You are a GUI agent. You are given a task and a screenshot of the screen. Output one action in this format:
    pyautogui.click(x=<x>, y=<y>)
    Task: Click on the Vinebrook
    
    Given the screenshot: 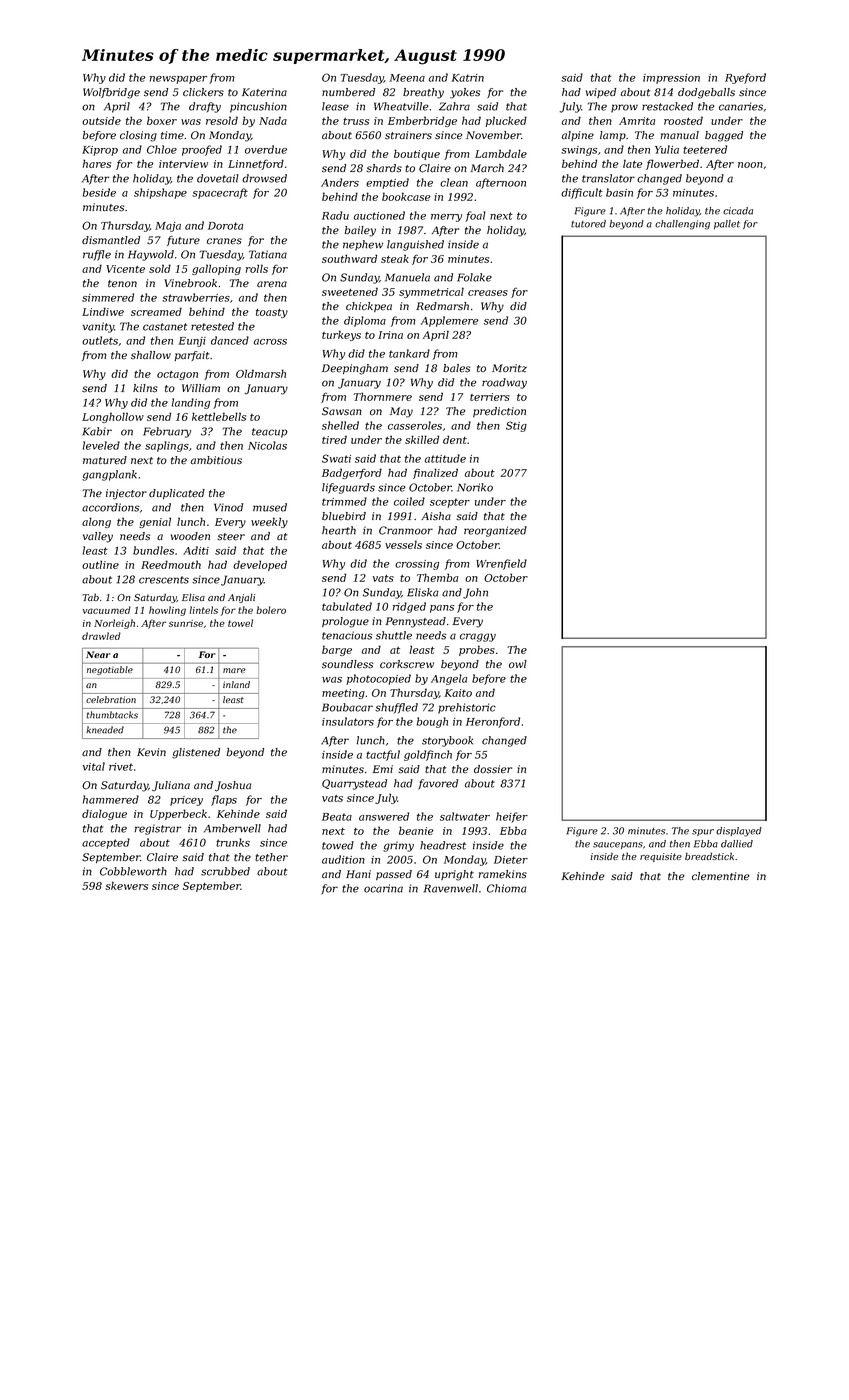 What is the action you would take?
    pyautogui.click(x=190, y=283)
